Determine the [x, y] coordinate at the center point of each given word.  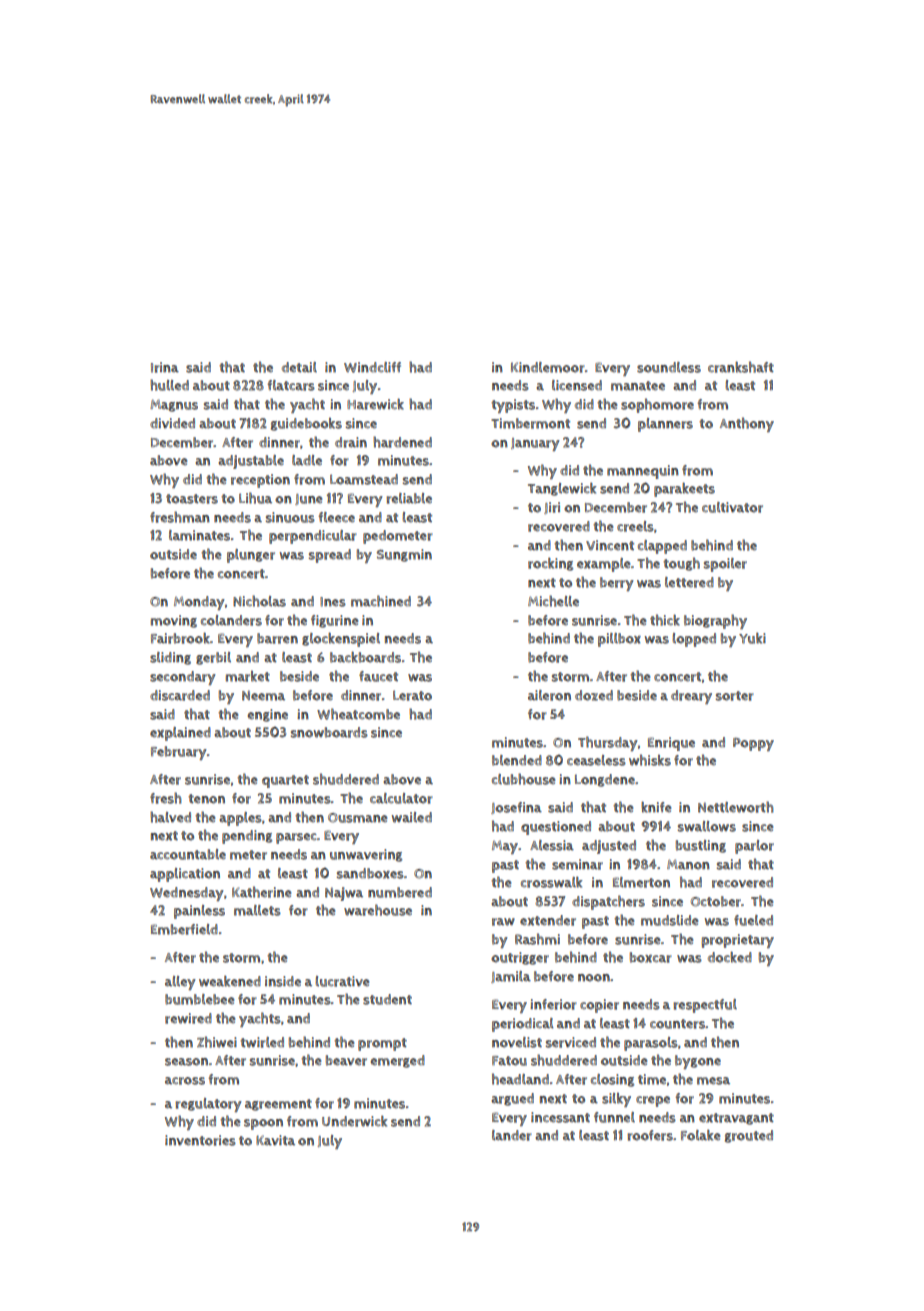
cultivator [732, 507]
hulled [169, 385]
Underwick [355, 1121]
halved [170, 817]
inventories [200, 1140]
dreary [691, 697]
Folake [701, 1135]
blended [517, 760]
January [535, 444]
